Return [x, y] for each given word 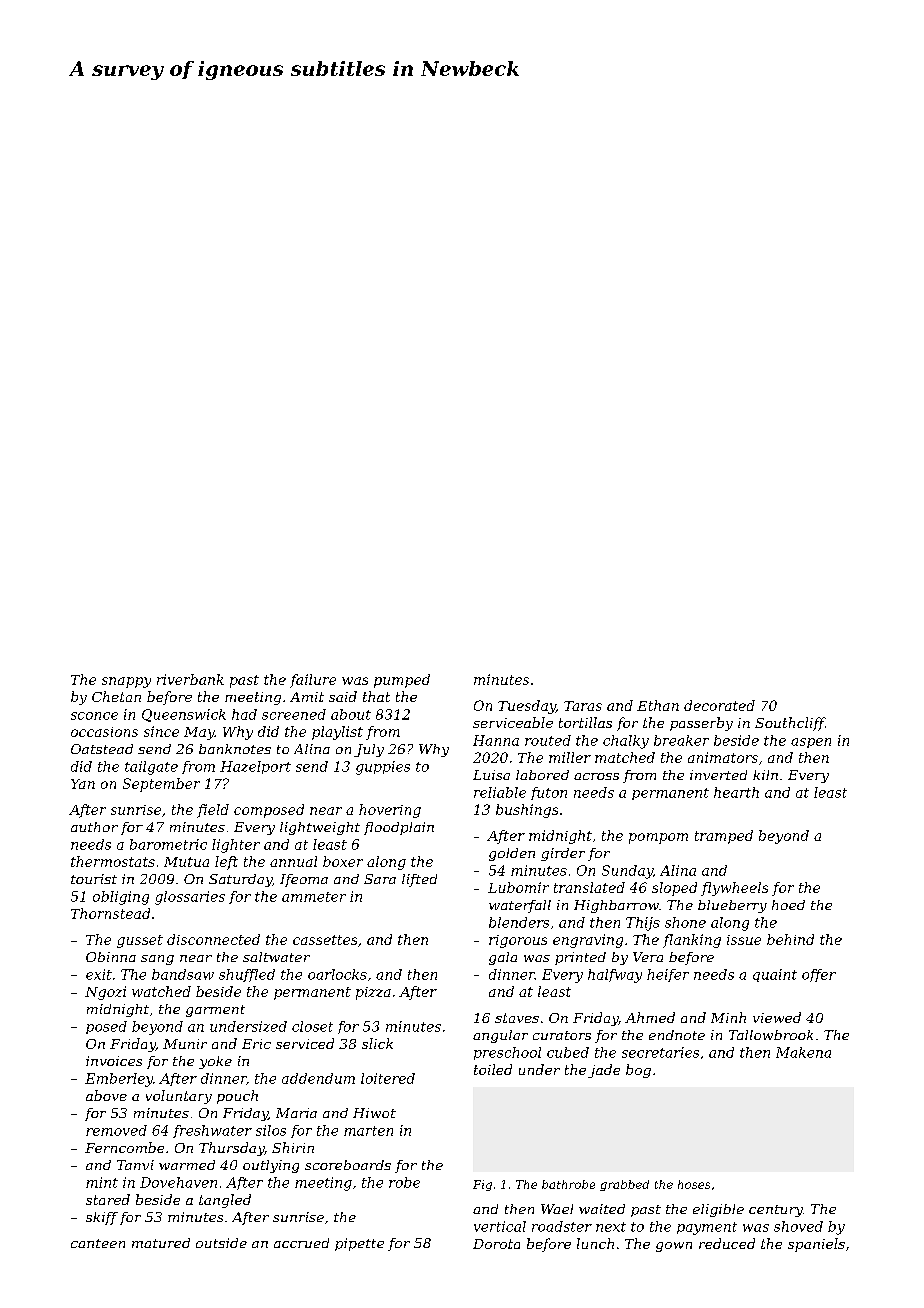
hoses [694, 1184]
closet [312, 1026]
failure [313, 681]
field [213, 811]
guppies [383, 768]
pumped [402, 681]
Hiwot [374, 1113]
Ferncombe [124, 1147]
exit [99, 974]
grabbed [624, 1185]
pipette [359, 1244]
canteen [98, 1243]
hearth [736, 792]
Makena [803, 1052]
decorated [719, 705]
